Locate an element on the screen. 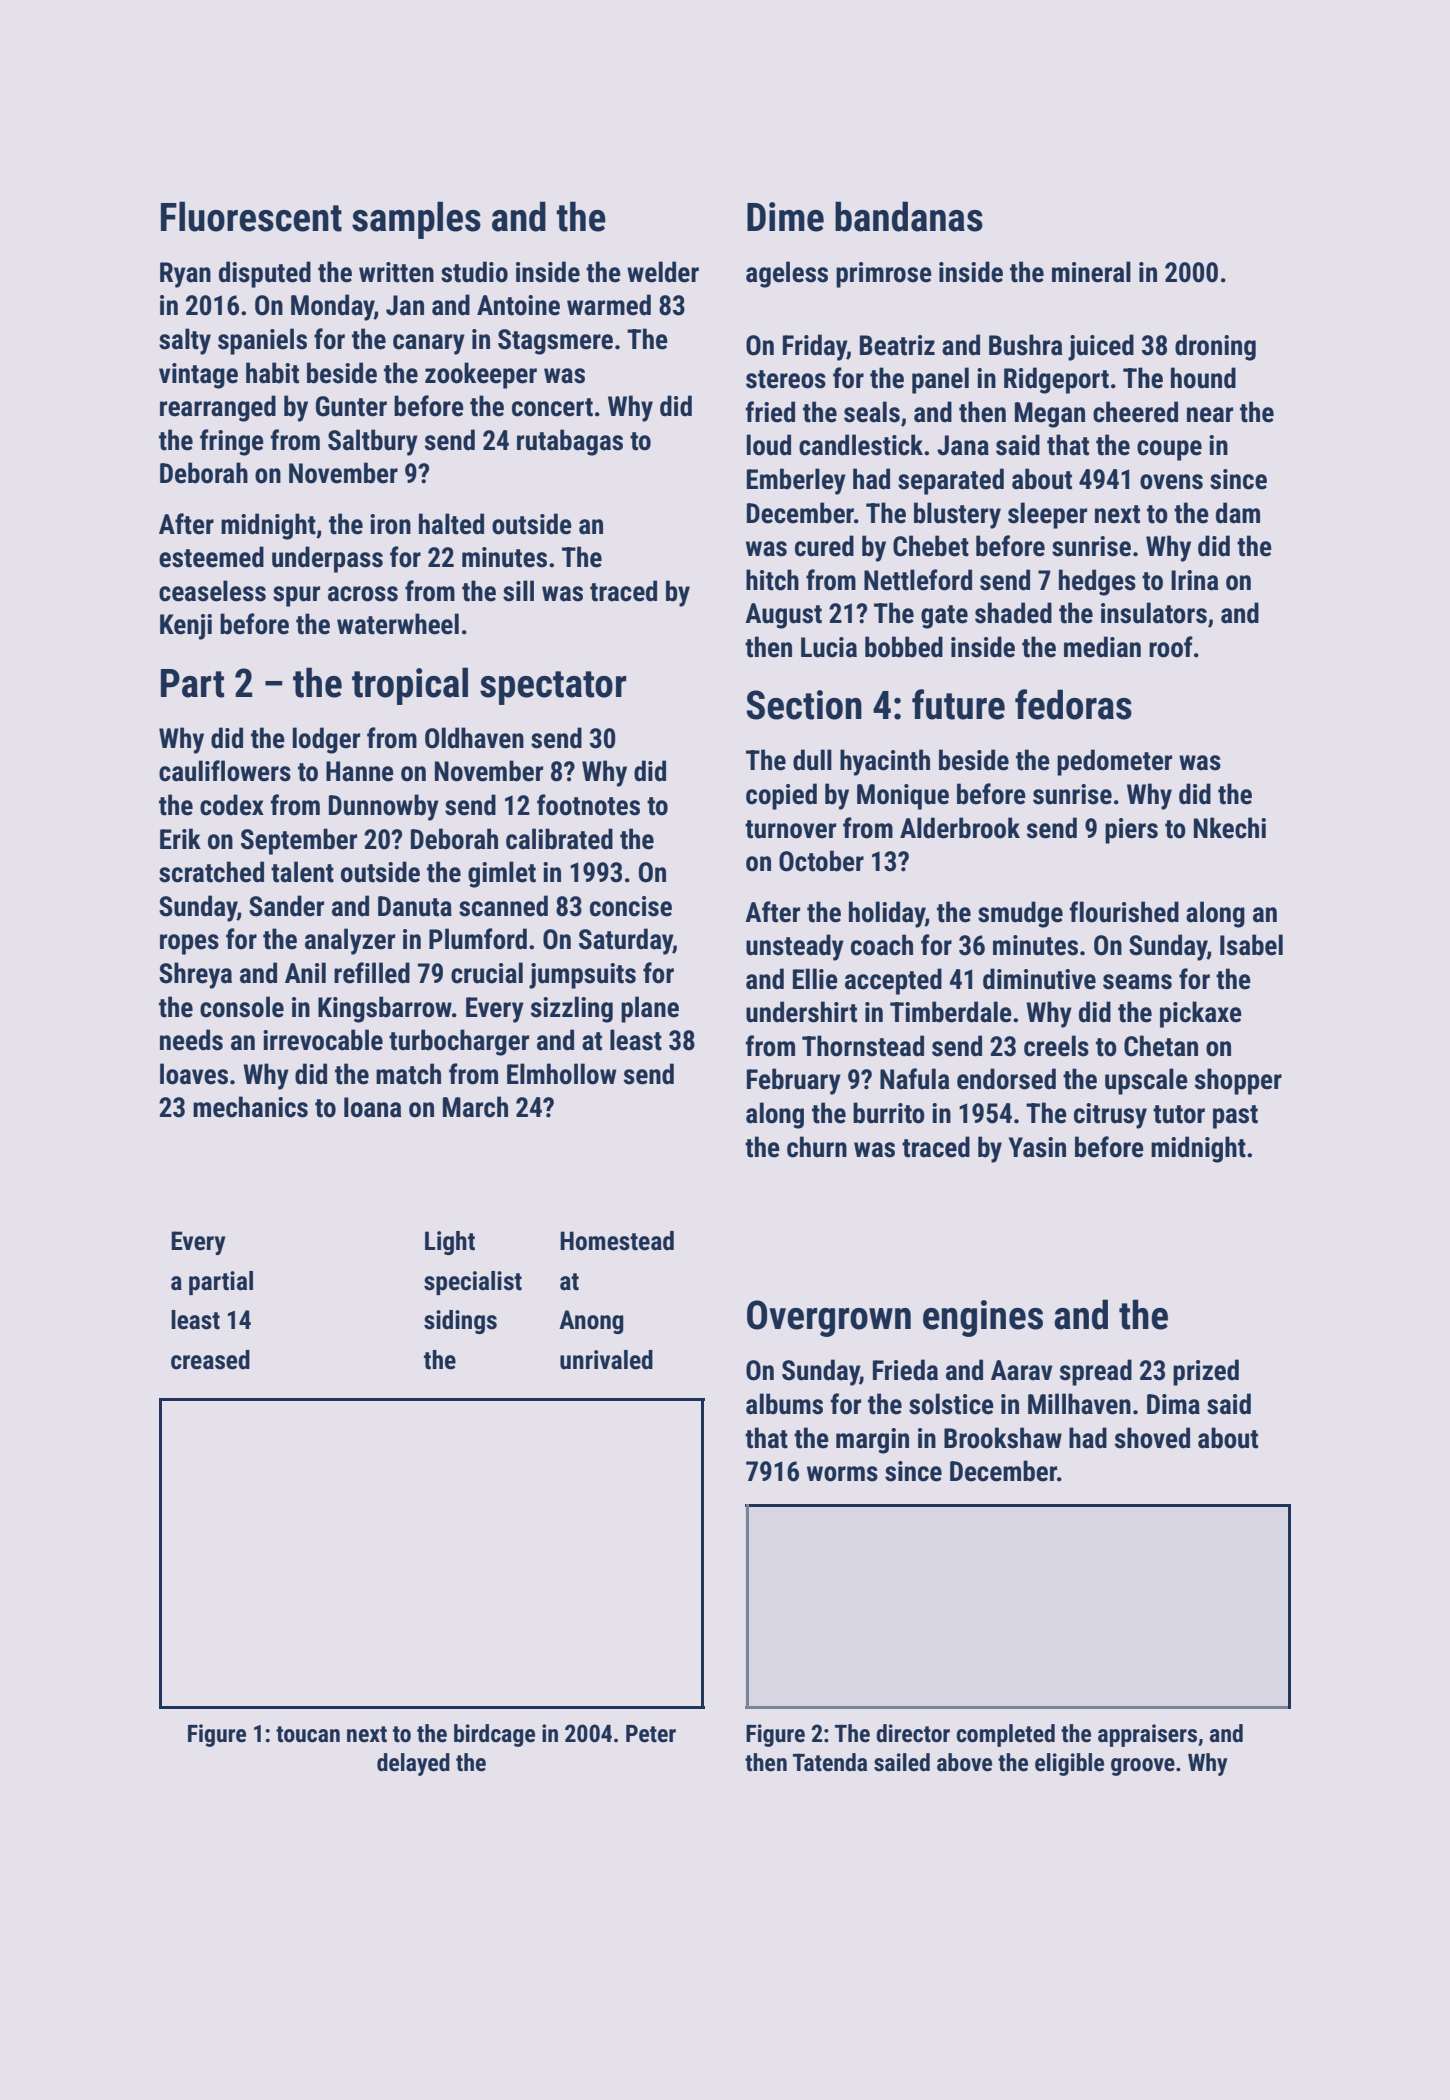  Light is located at coordinates (450, 1243).
